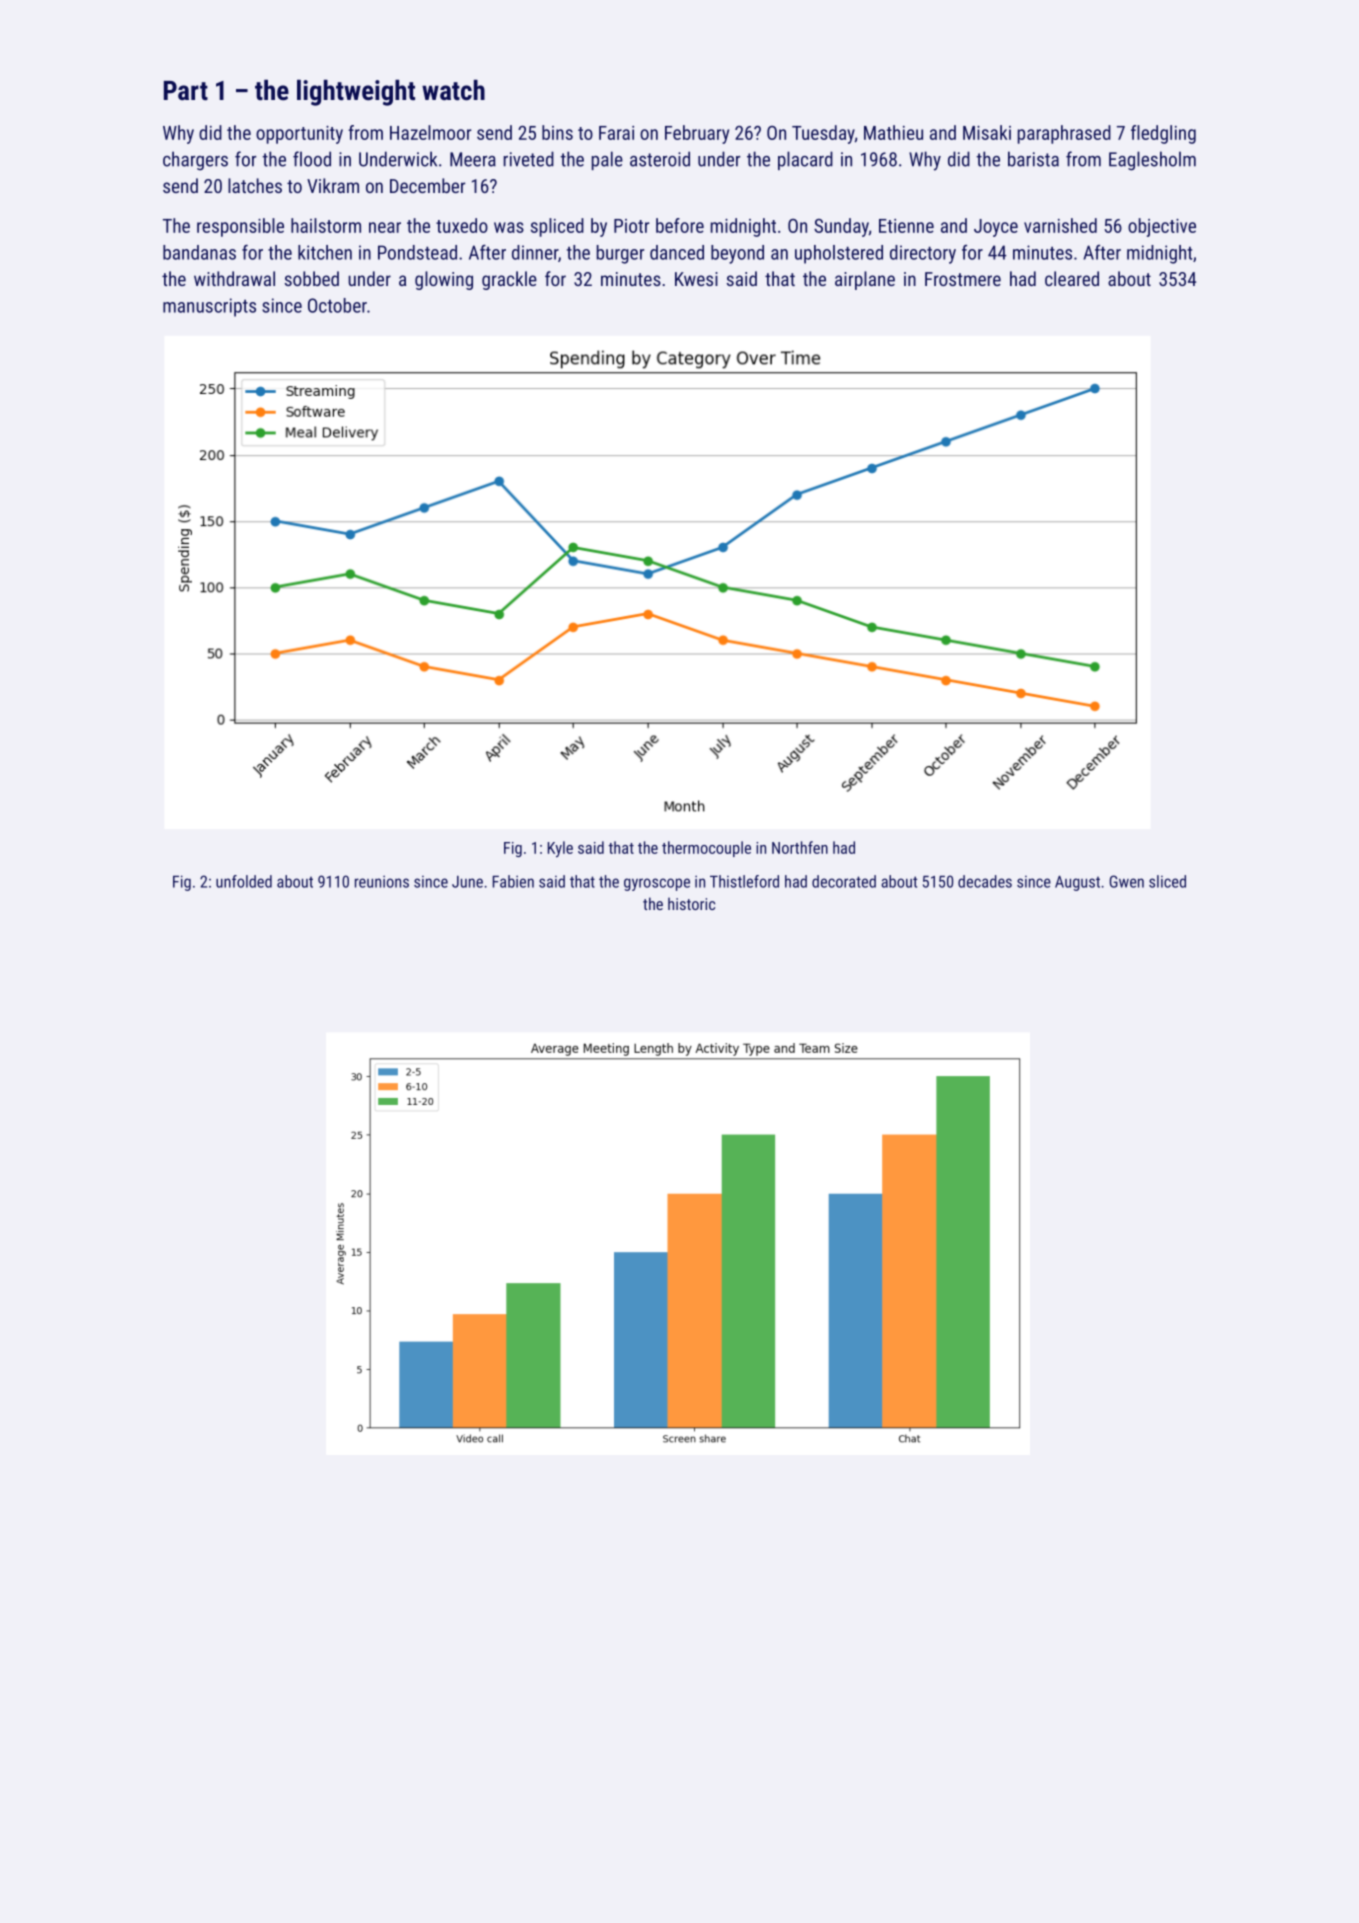 Image resolution: width=1359 pixels, height=1923 pixels. I want to click on unfolded, so click(244, 881).
